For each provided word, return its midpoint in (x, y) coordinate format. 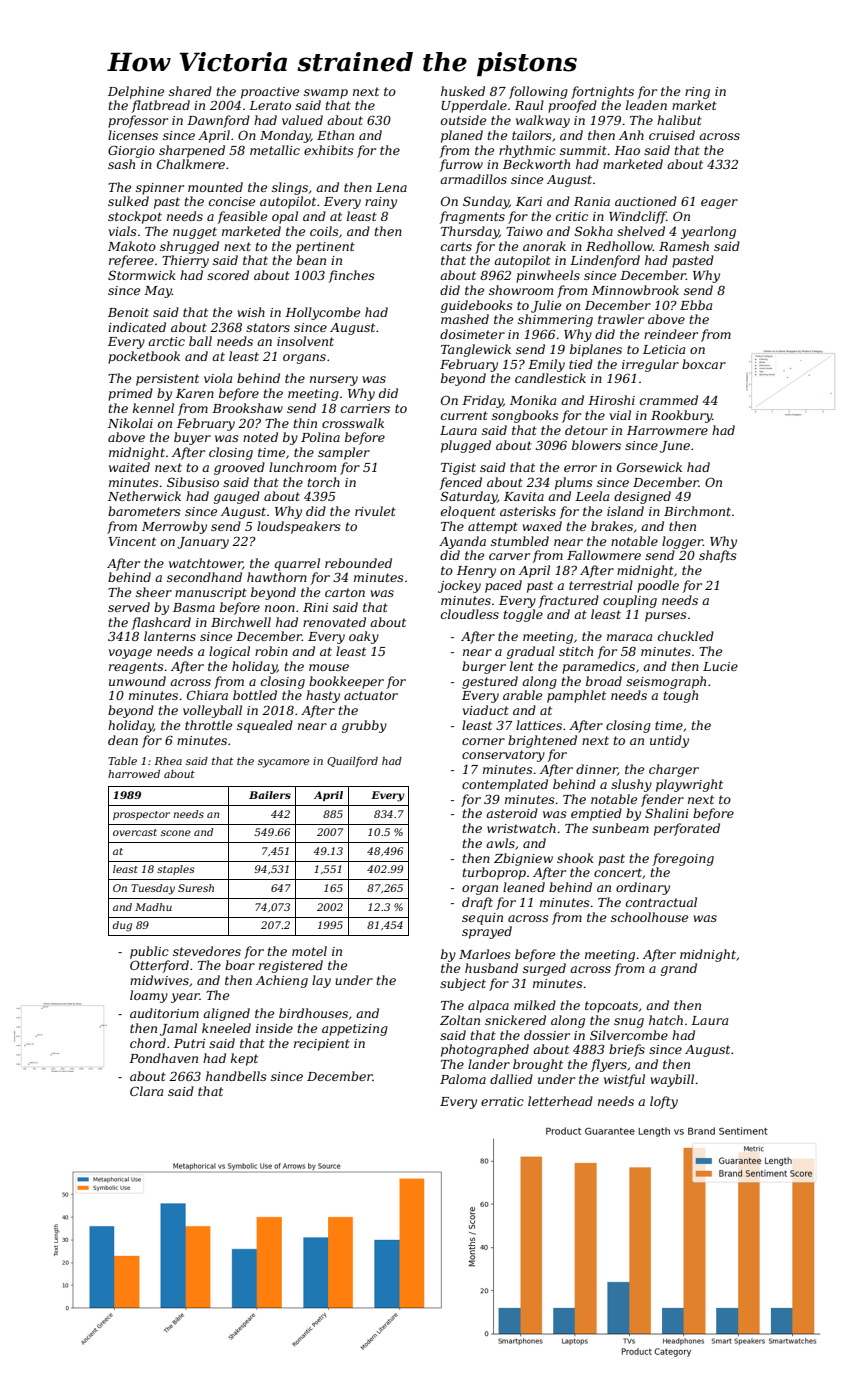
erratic (502, 1101)
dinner (597, 770)
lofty (664, 1102)
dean (123, 740)
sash (121, 164)
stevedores (207, 951)
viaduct (485, 710)
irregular (650, 365)
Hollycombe (322, 313)
